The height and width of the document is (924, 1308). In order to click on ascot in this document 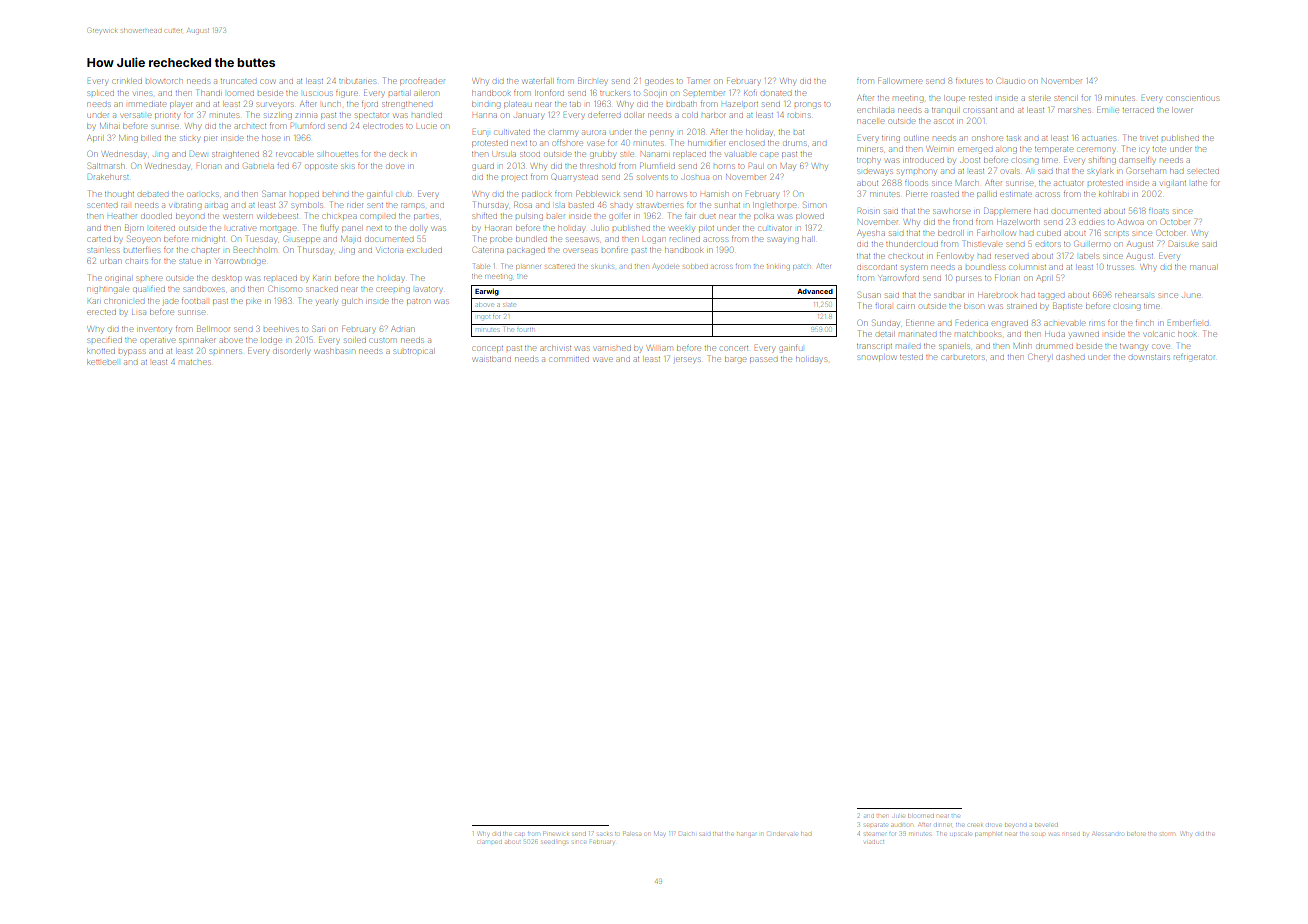, I will do `click(944, 121)`.
